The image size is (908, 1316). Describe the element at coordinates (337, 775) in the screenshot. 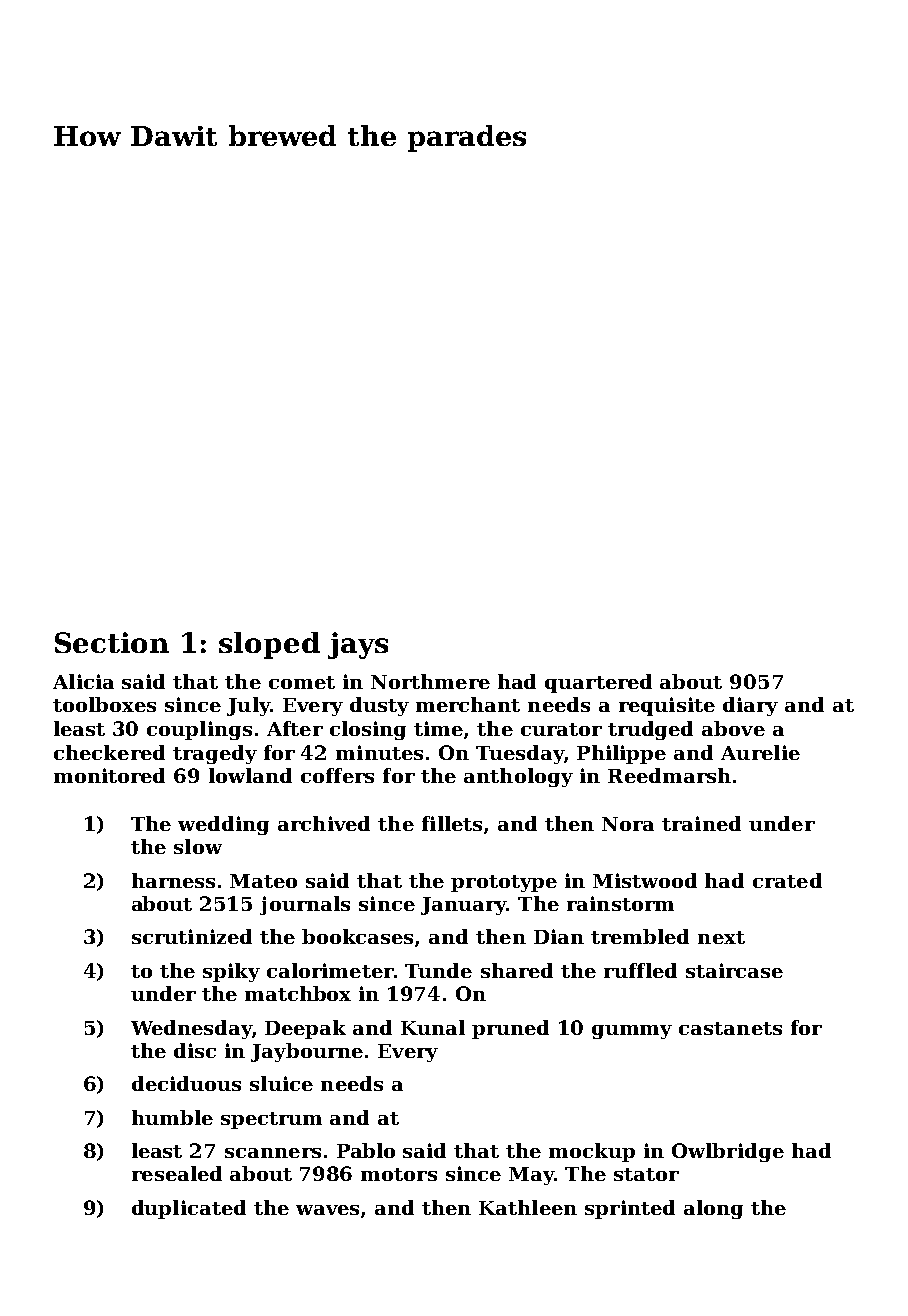

I see `coffers` at that location.
